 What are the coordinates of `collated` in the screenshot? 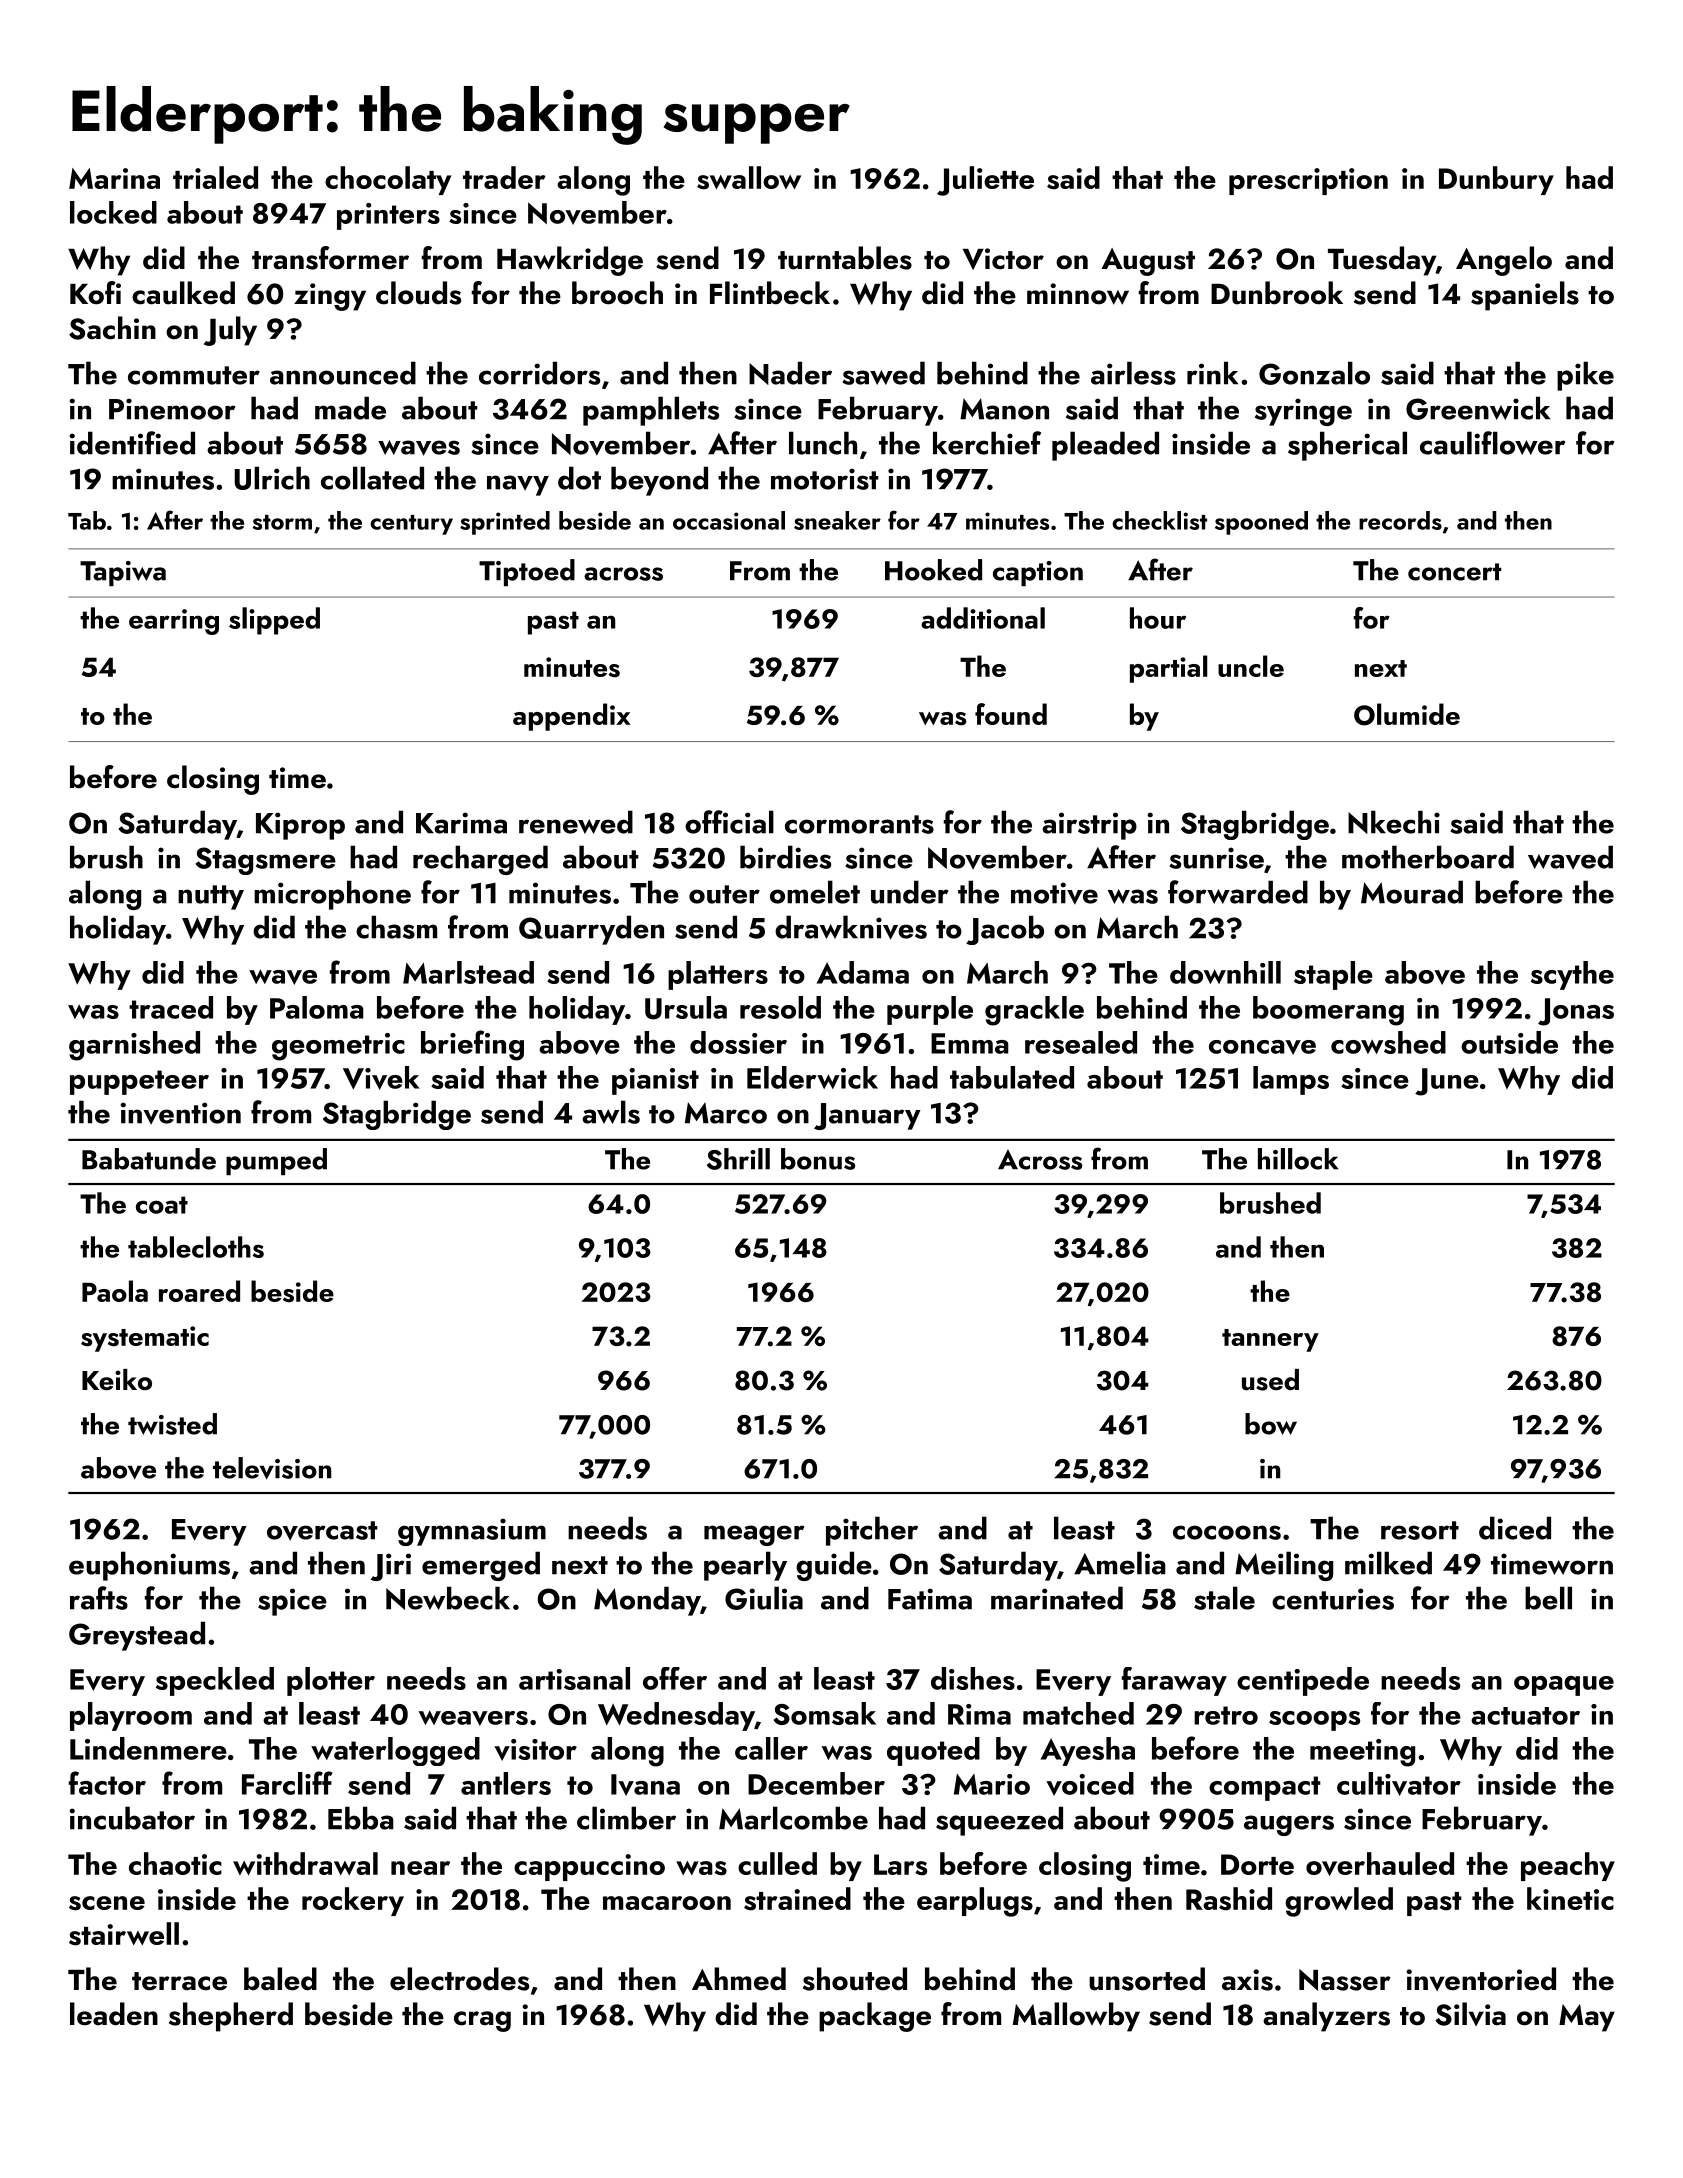 It's located at (372, 478).
